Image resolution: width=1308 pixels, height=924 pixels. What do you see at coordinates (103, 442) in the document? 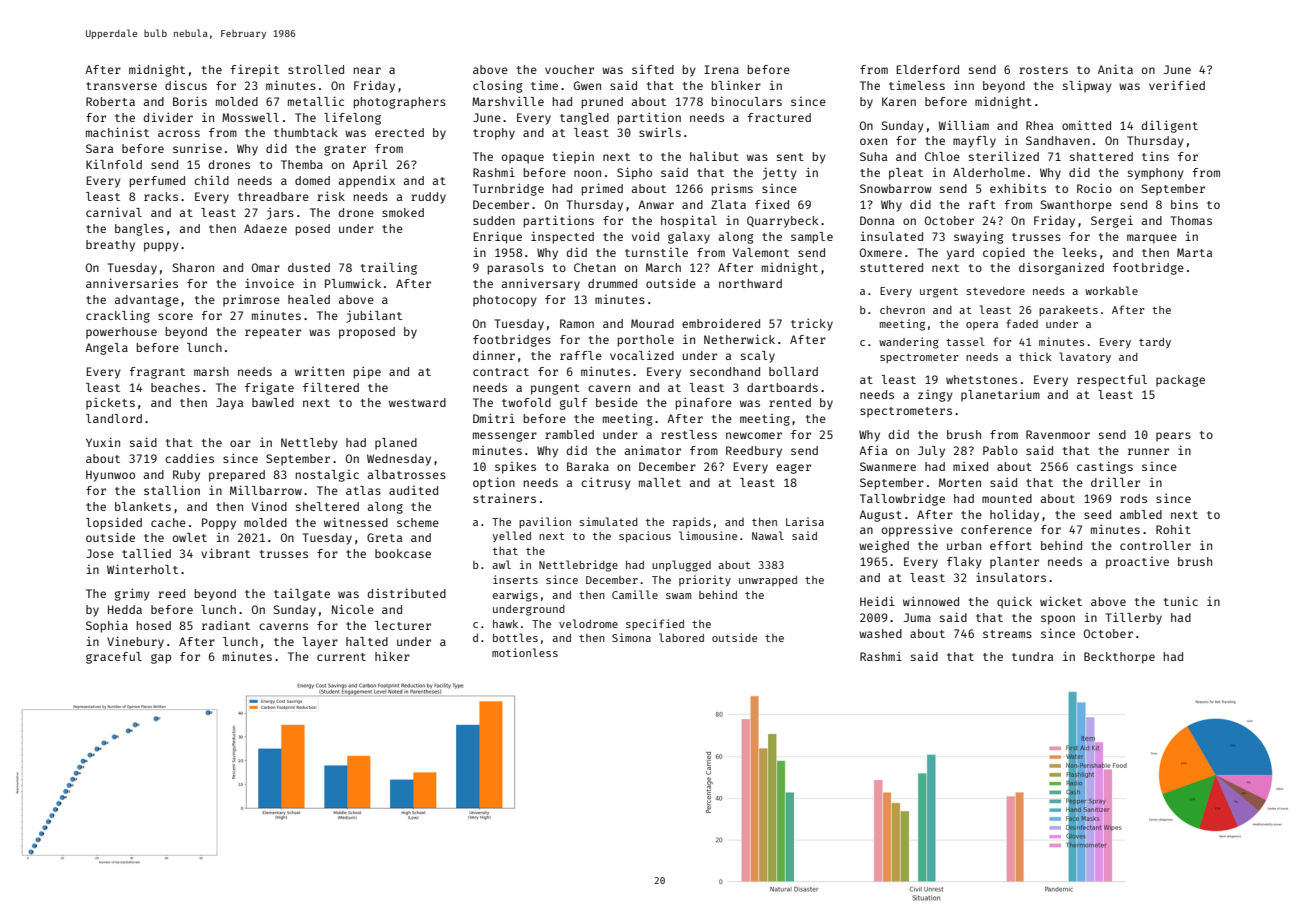
I see `Yuxin` at bounding box center [103, 442].
